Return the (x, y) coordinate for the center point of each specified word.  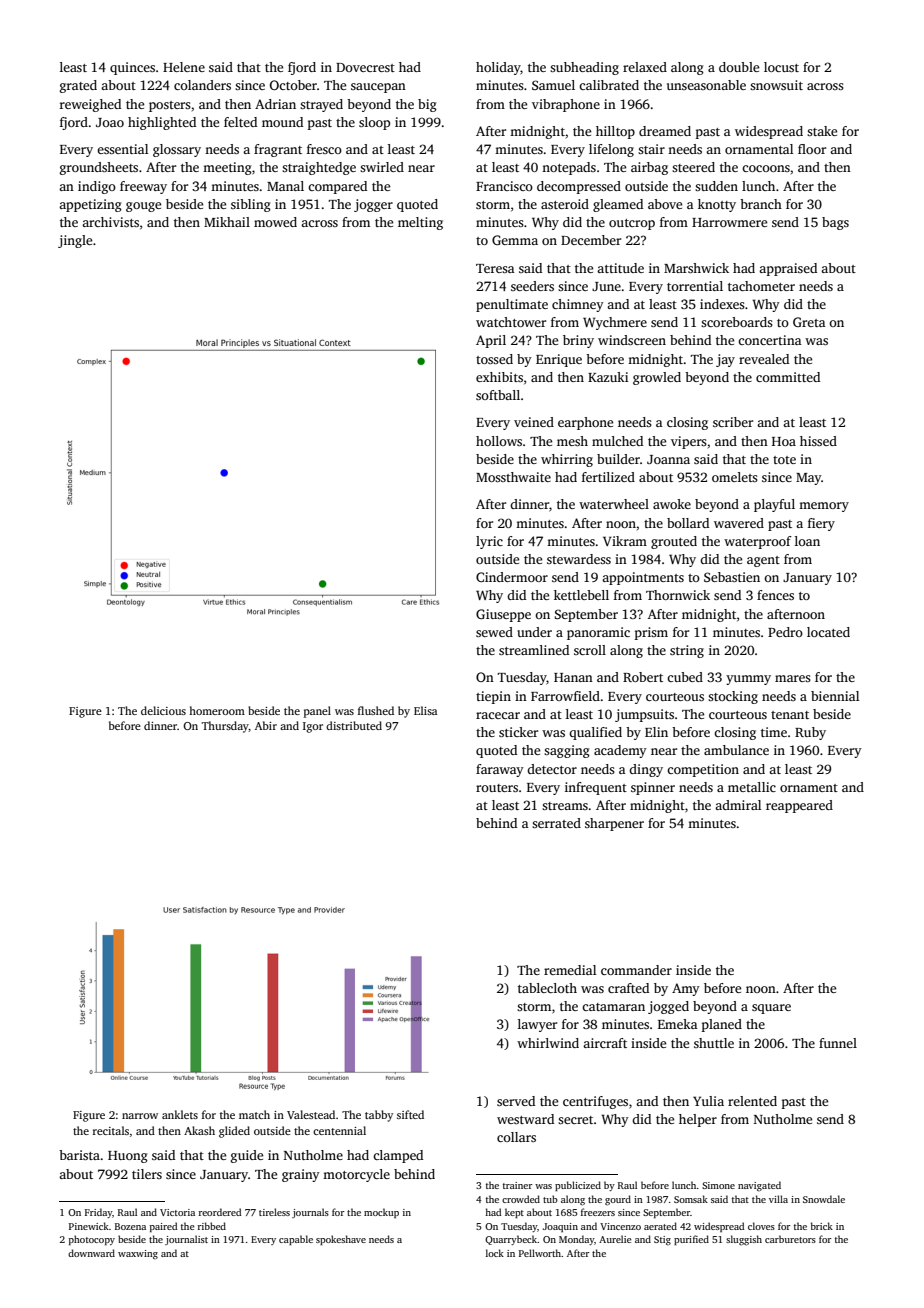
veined (534, 422)
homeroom (217, 710)
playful (774, 505)
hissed (818, 441)
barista (79, 1155)
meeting (227, 168)
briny (578, 341)
